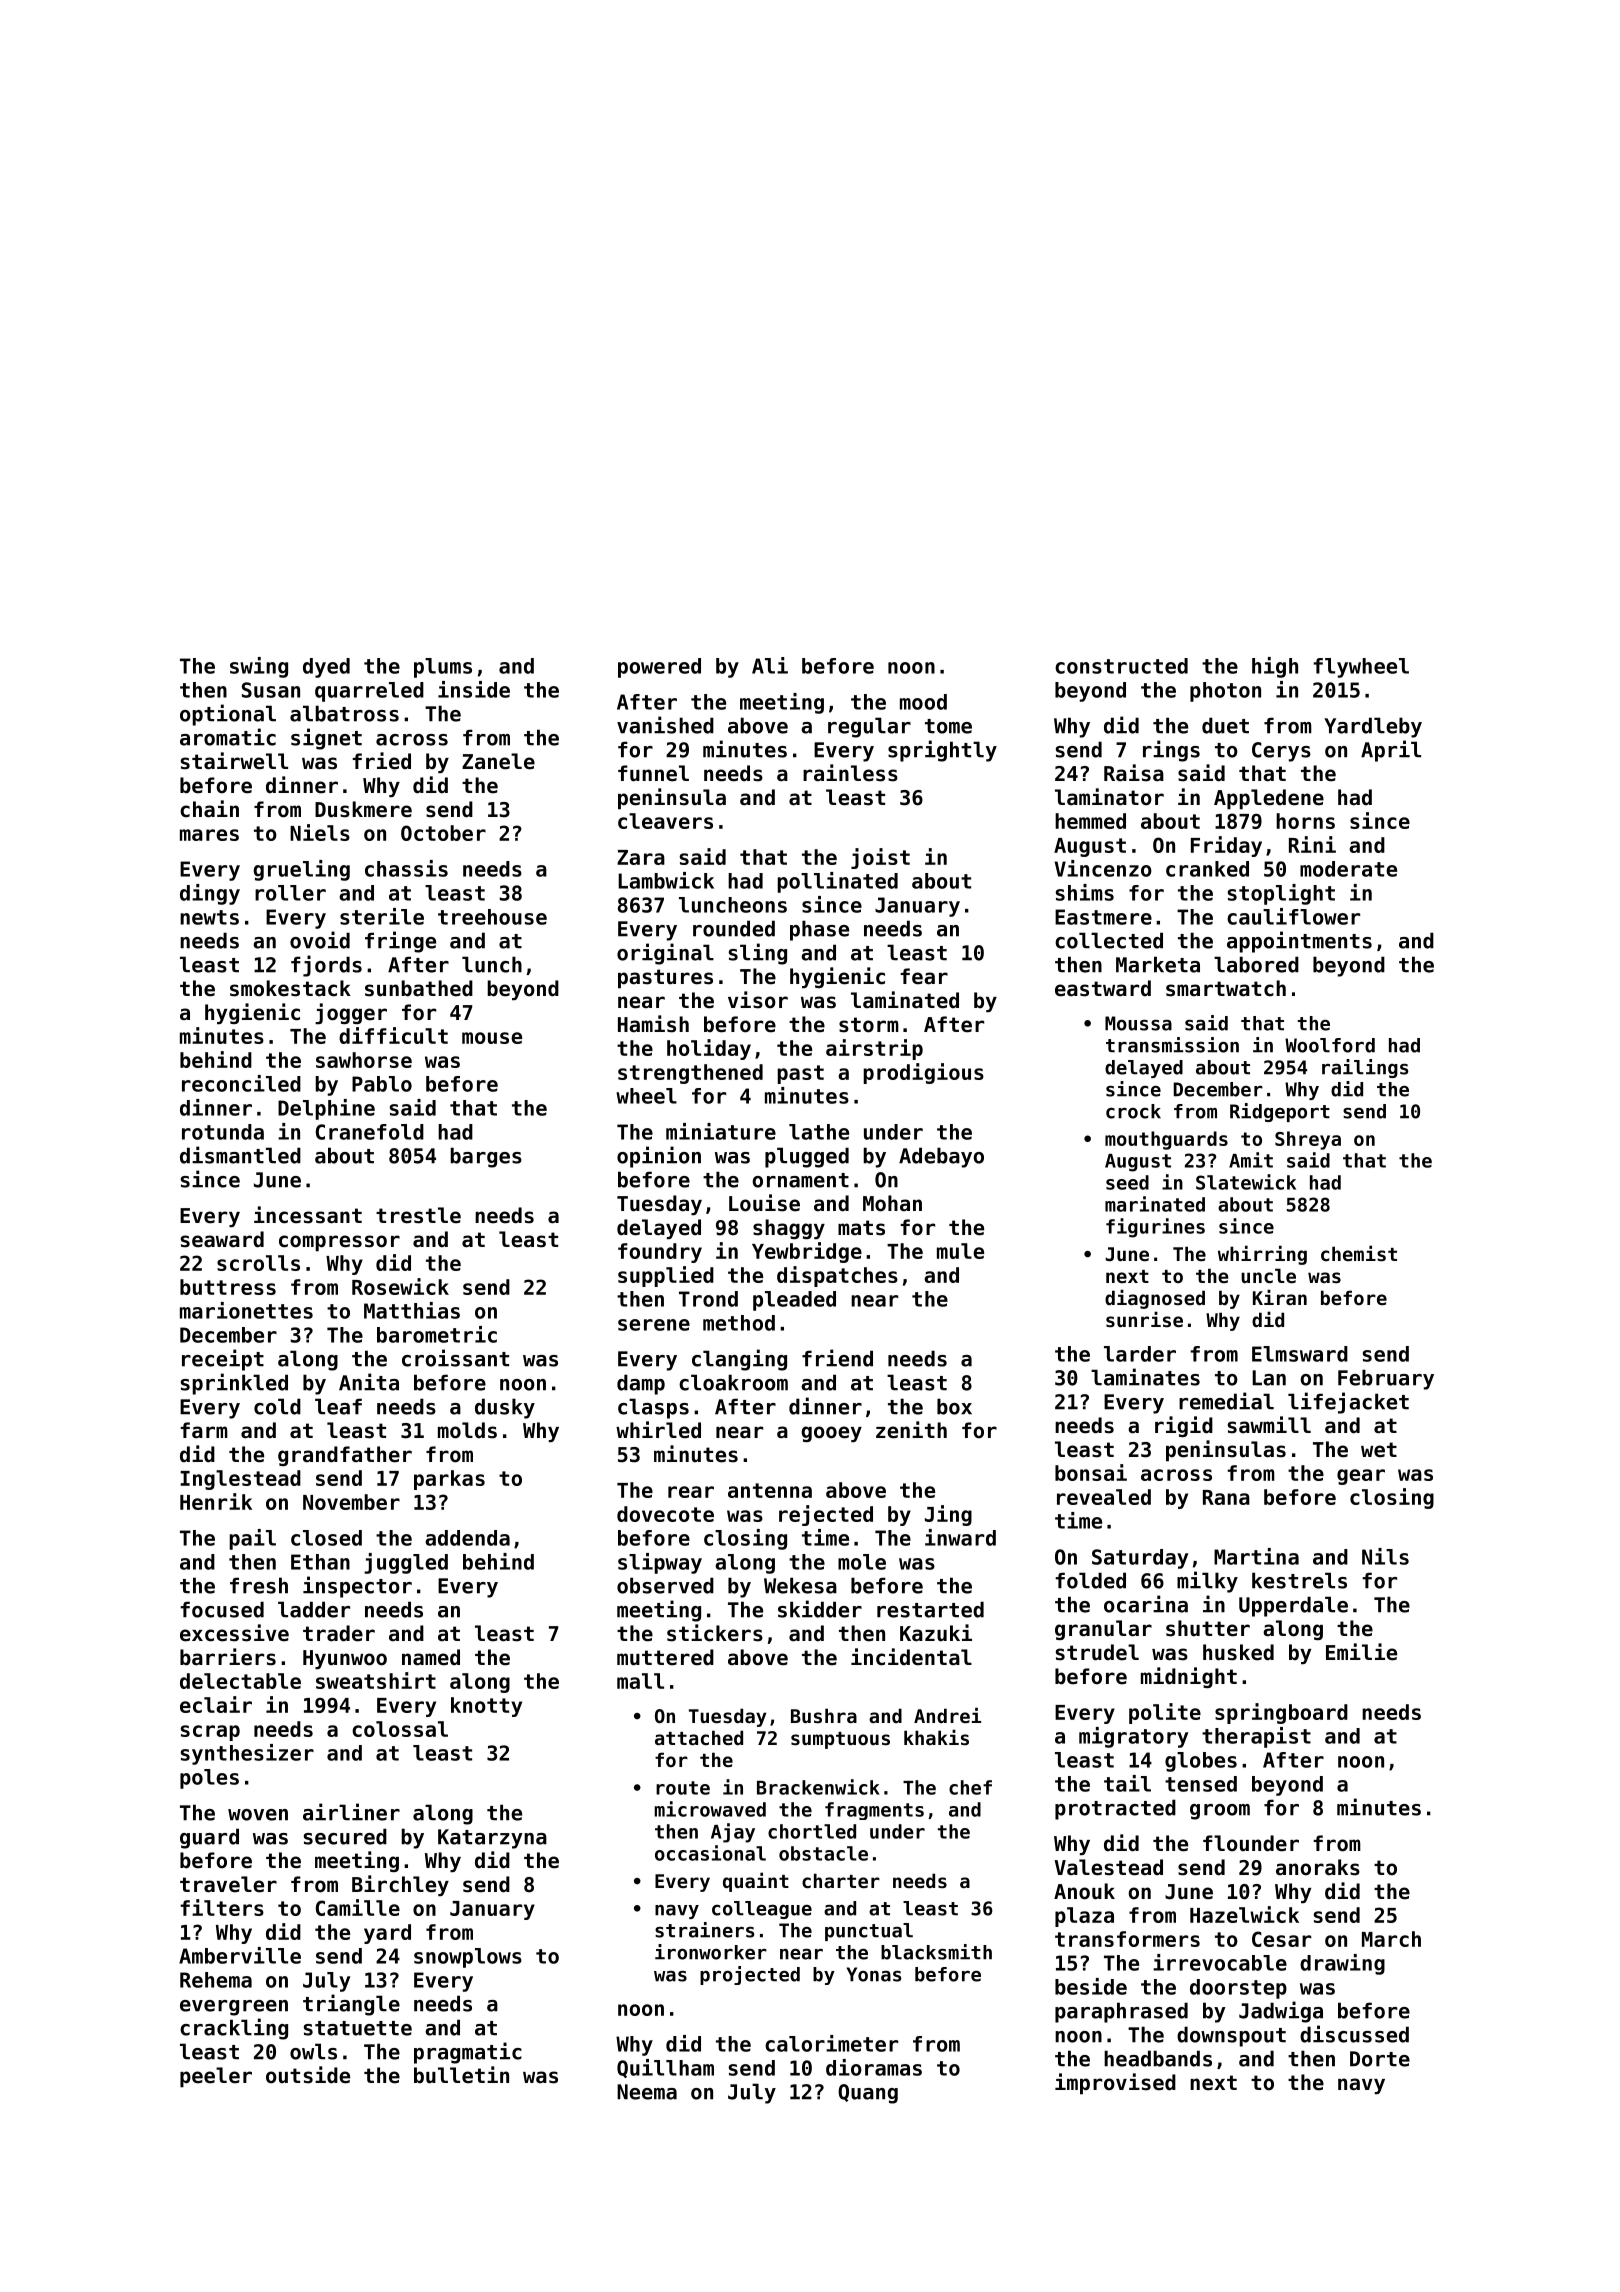 This screenshot has height=2292, width=1620. I want to click on laminated, so click(905, 1000).
